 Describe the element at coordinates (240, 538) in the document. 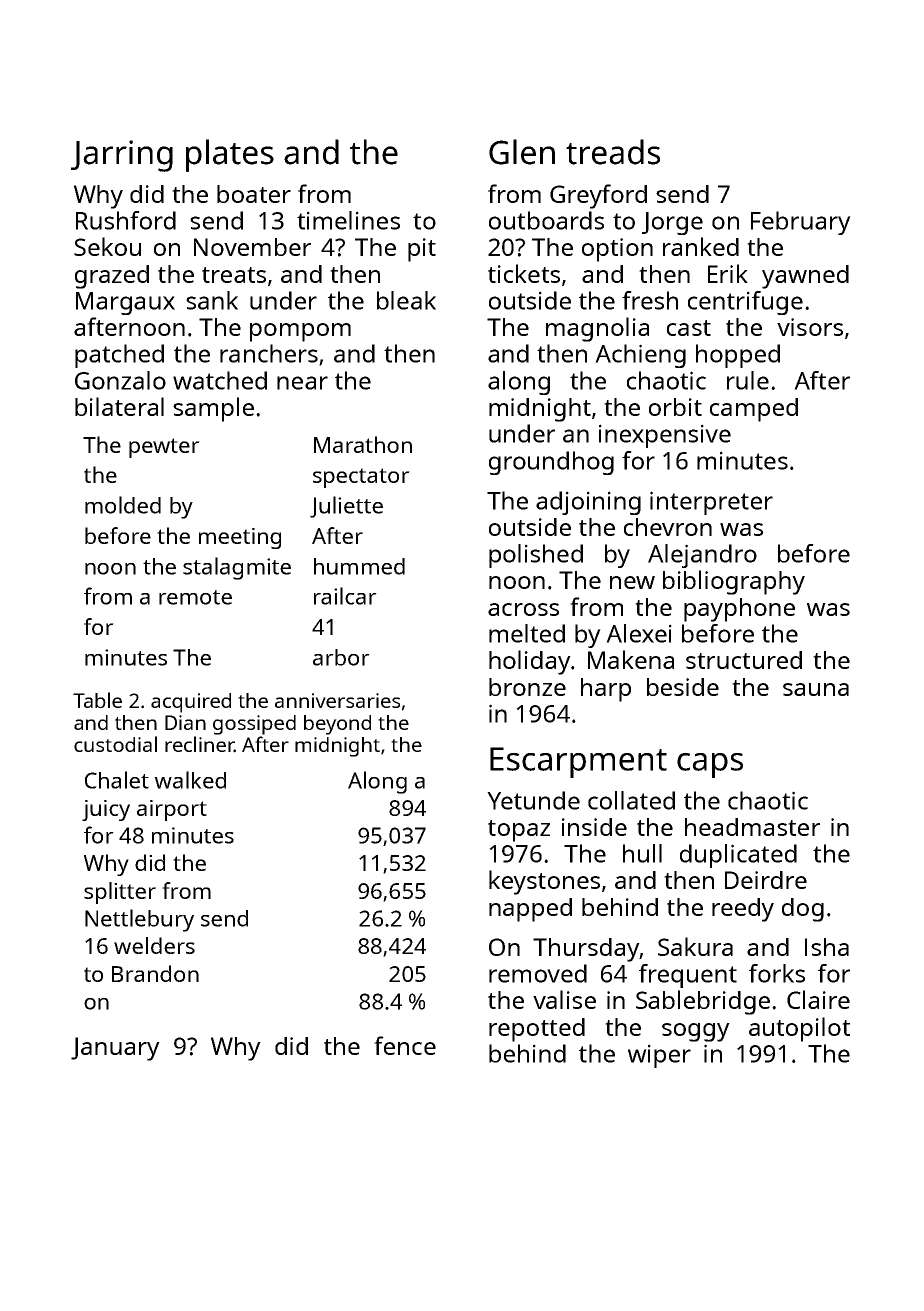

I see `meeting` at that location.
